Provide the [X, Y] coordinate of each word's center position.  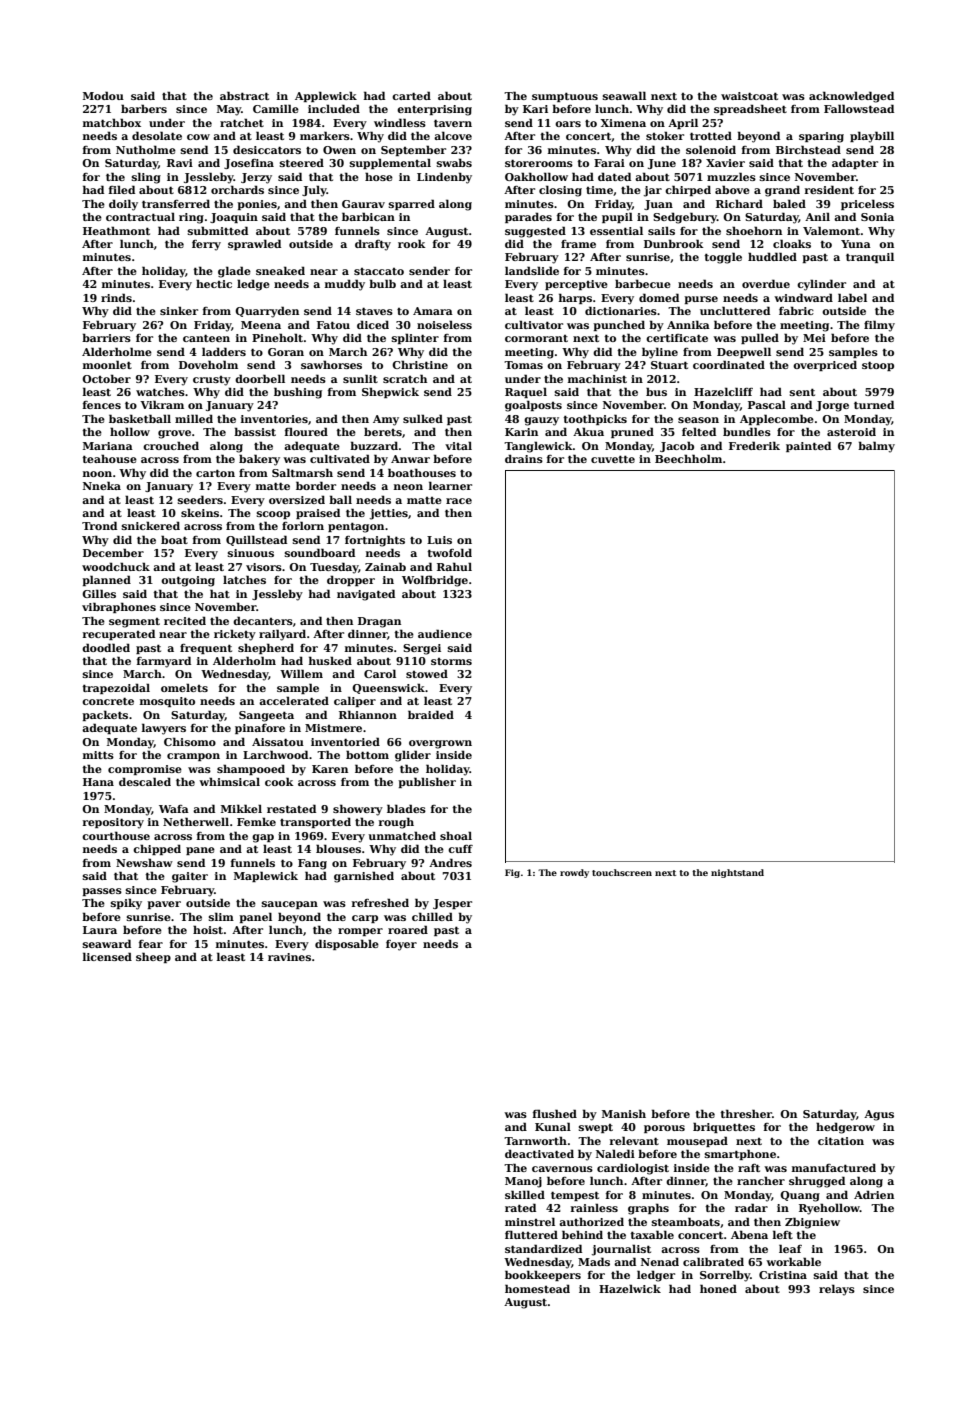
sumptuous [565, 97]
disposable [347, 944]
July [314, 191]
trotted [711, 135]
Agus [879, 1115]
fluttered [531, 1234]
